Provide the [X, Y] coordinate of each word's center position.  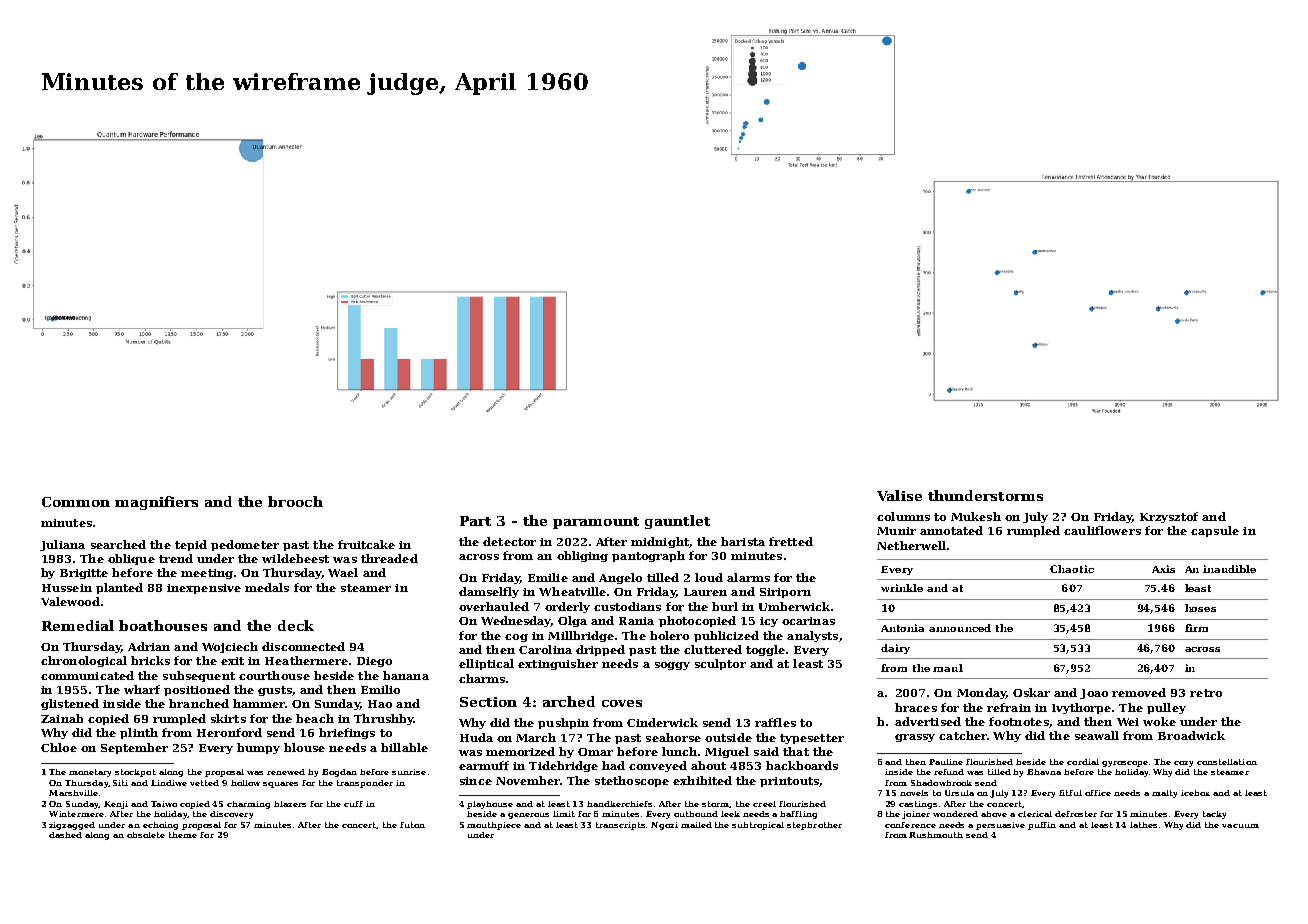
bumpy [258, 748]
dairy [895, 649]
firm [1196, 628]
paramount [596, 523]
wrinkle [902, 588]
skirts [228, 718]
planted [119, 588]
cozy [1183, 764]
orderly [567, 607]
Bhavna [1044, 772]
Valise [899, 495]
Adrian [149, 646]
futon [412, 825]
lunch [679, 751]
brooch [295, 501]
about [708, 765]
